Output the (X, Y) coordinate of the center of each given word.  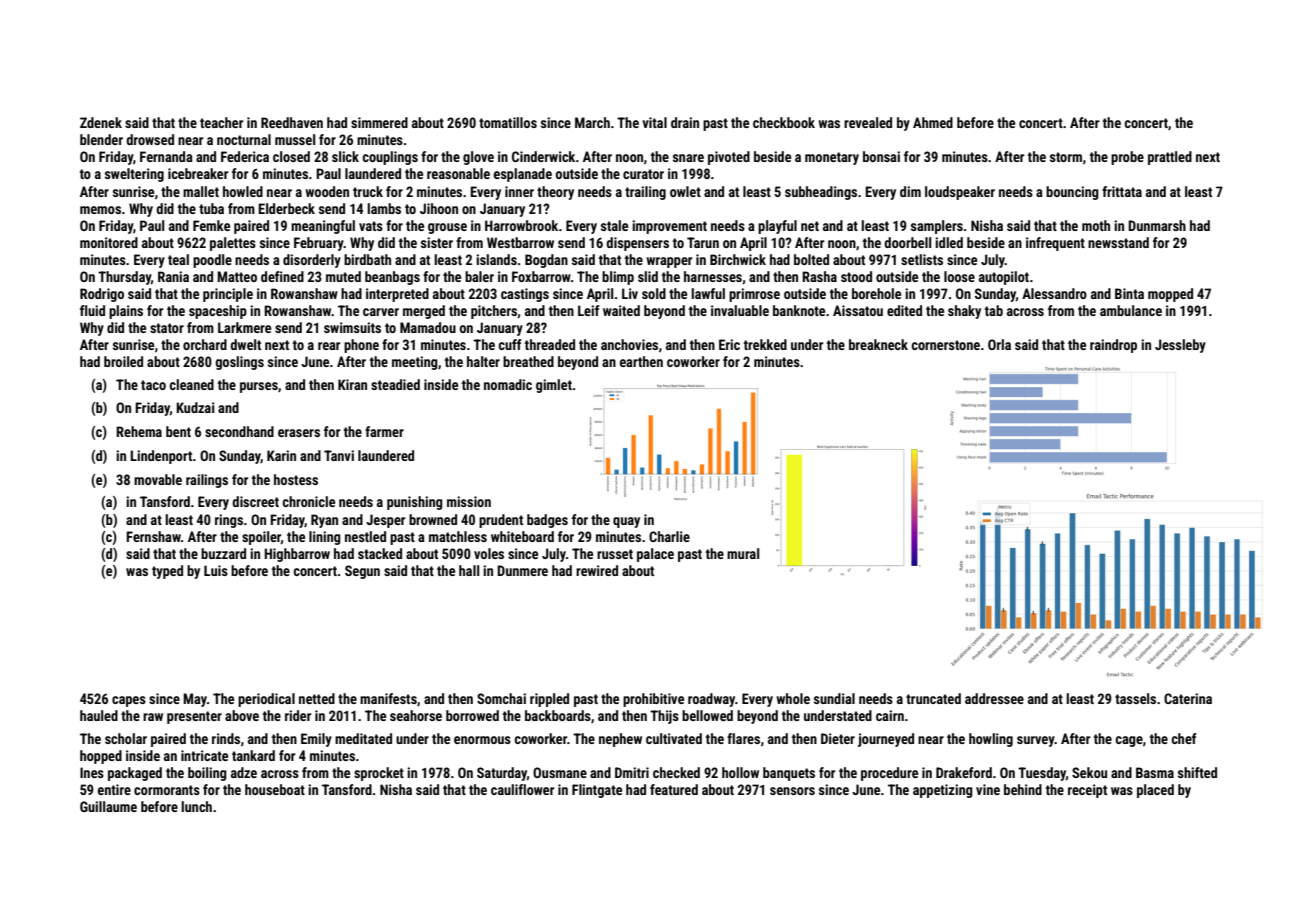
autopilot (1004, 278)
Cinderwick (543, 156)
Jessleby (1180, 346)
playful (777, 227)
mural (743, 553)
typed (167, 572)
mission (469, 501)
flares (743, 738)
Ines (92, 772)
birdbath (367, 259)
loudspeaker (960, 193)
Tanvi (339, 455)
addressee (994, 698)
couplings (390, 158)
